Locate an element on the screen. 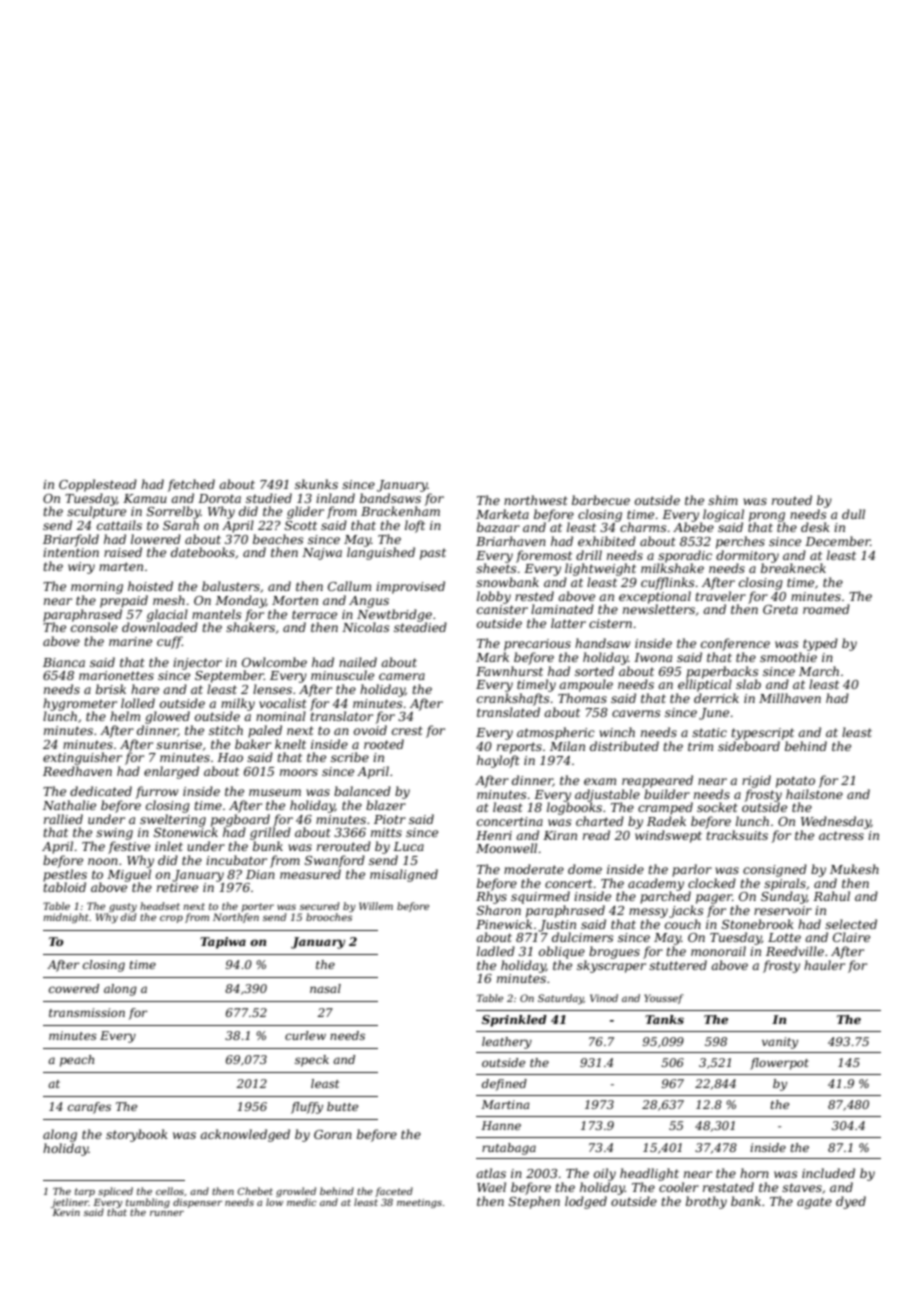  northwest is located at coordinates (536, 500).
